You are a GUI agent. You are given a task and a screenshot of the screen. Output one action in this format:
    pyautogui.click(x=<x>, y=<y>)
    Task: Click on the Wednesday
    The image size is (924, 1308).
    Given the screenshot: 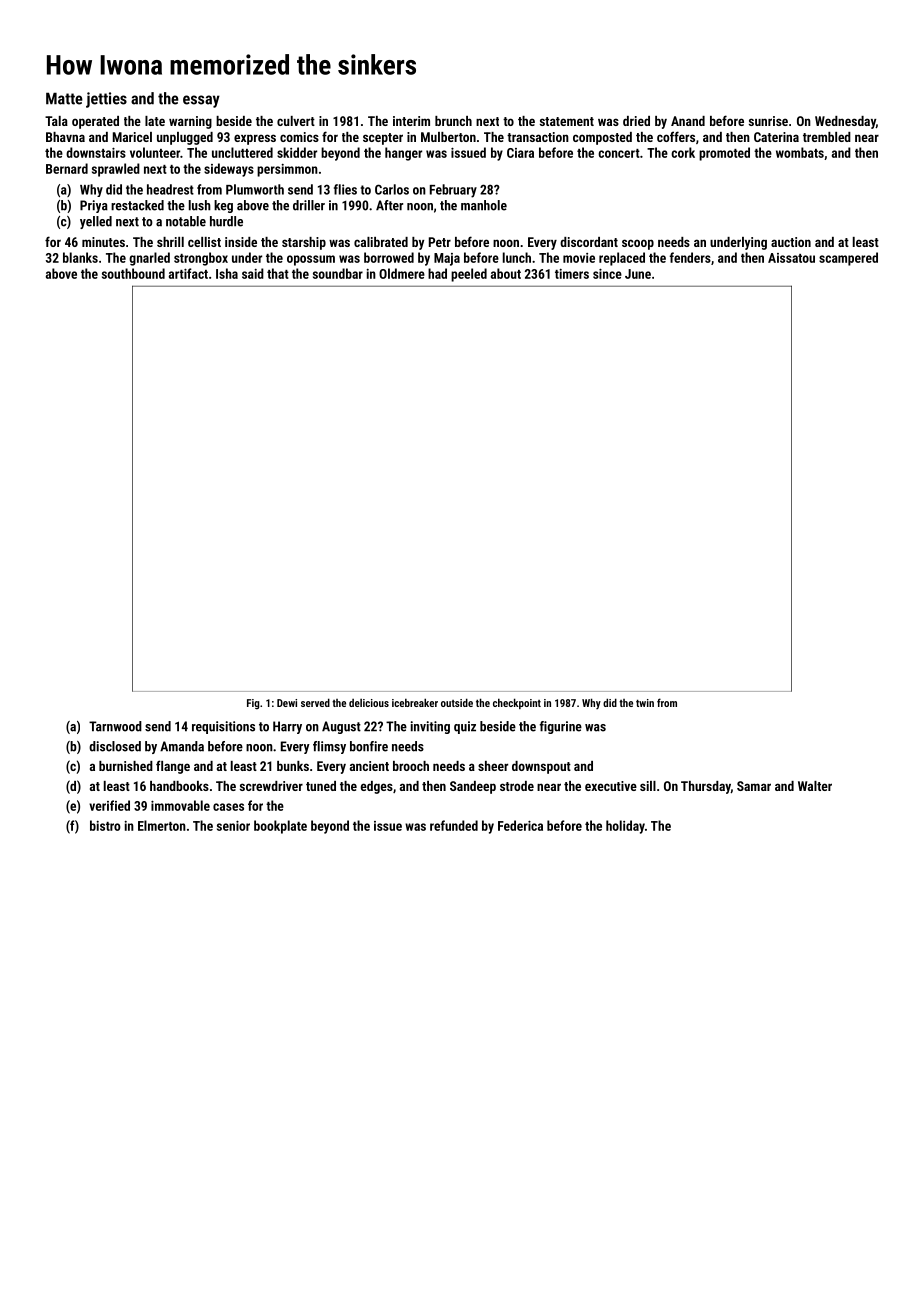 What is the action you would take?
    pyautogui.click(x=845, y=122)
